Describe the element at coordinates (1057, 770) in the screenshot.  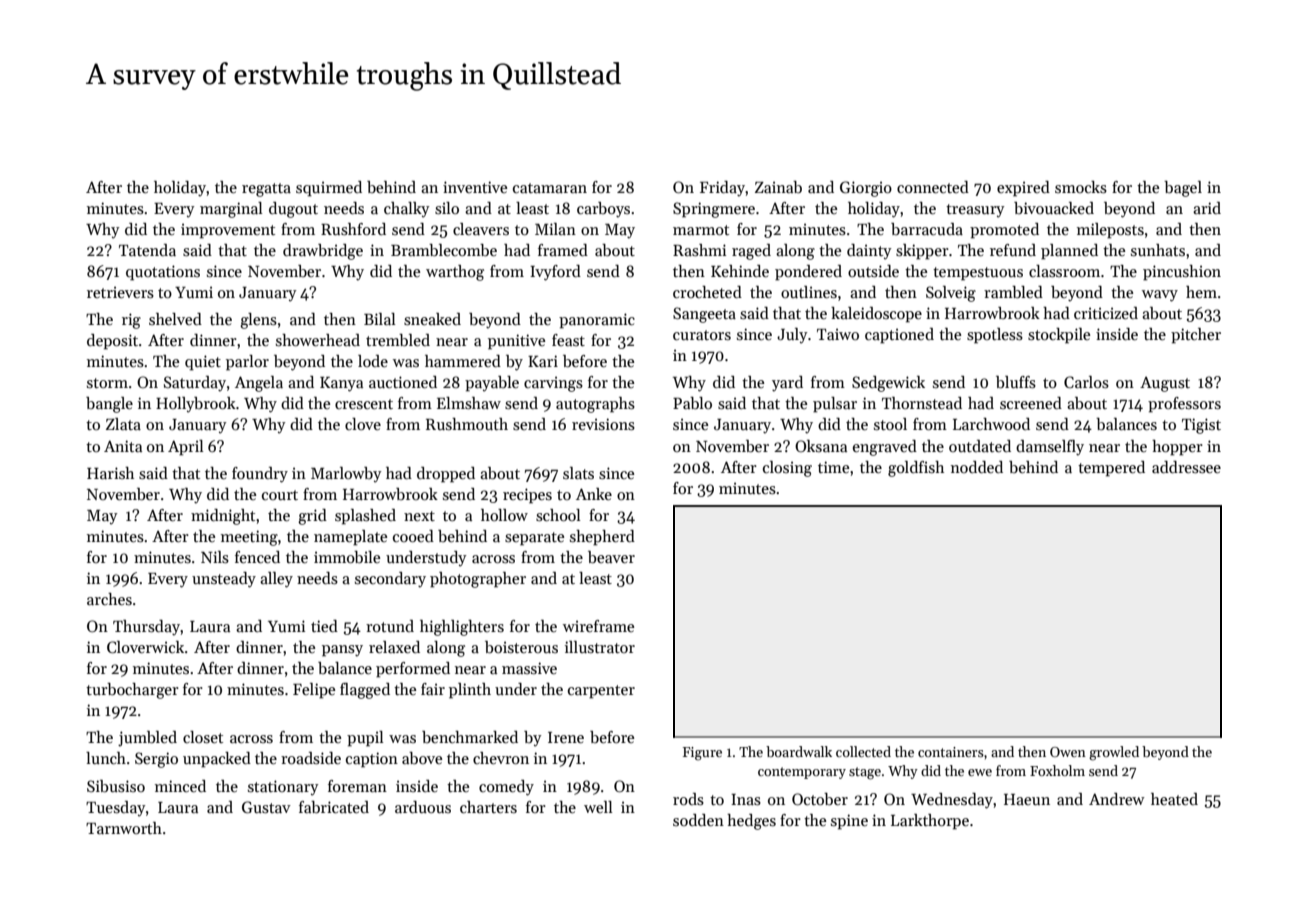
I see `Foxholm` at that location.
